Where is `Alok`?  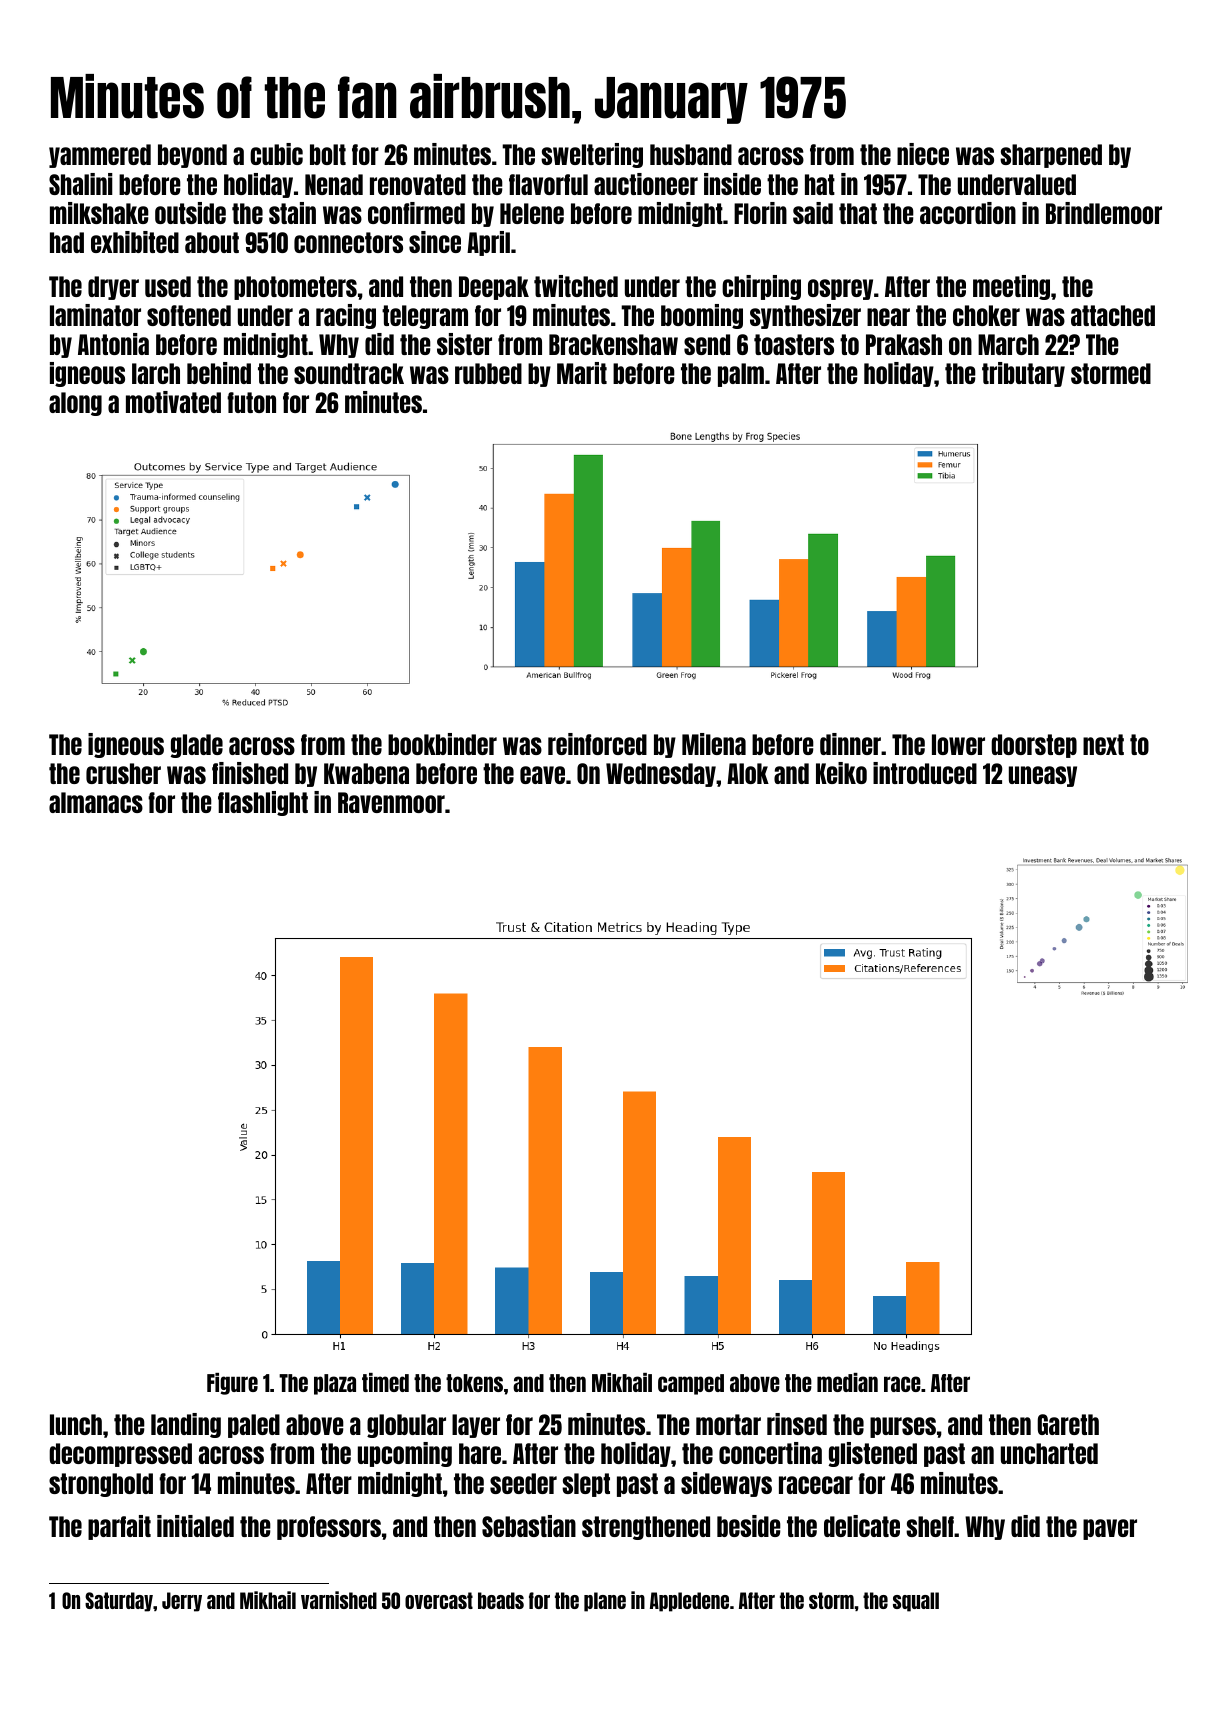
Alok is located at coordinates (748, 773).
